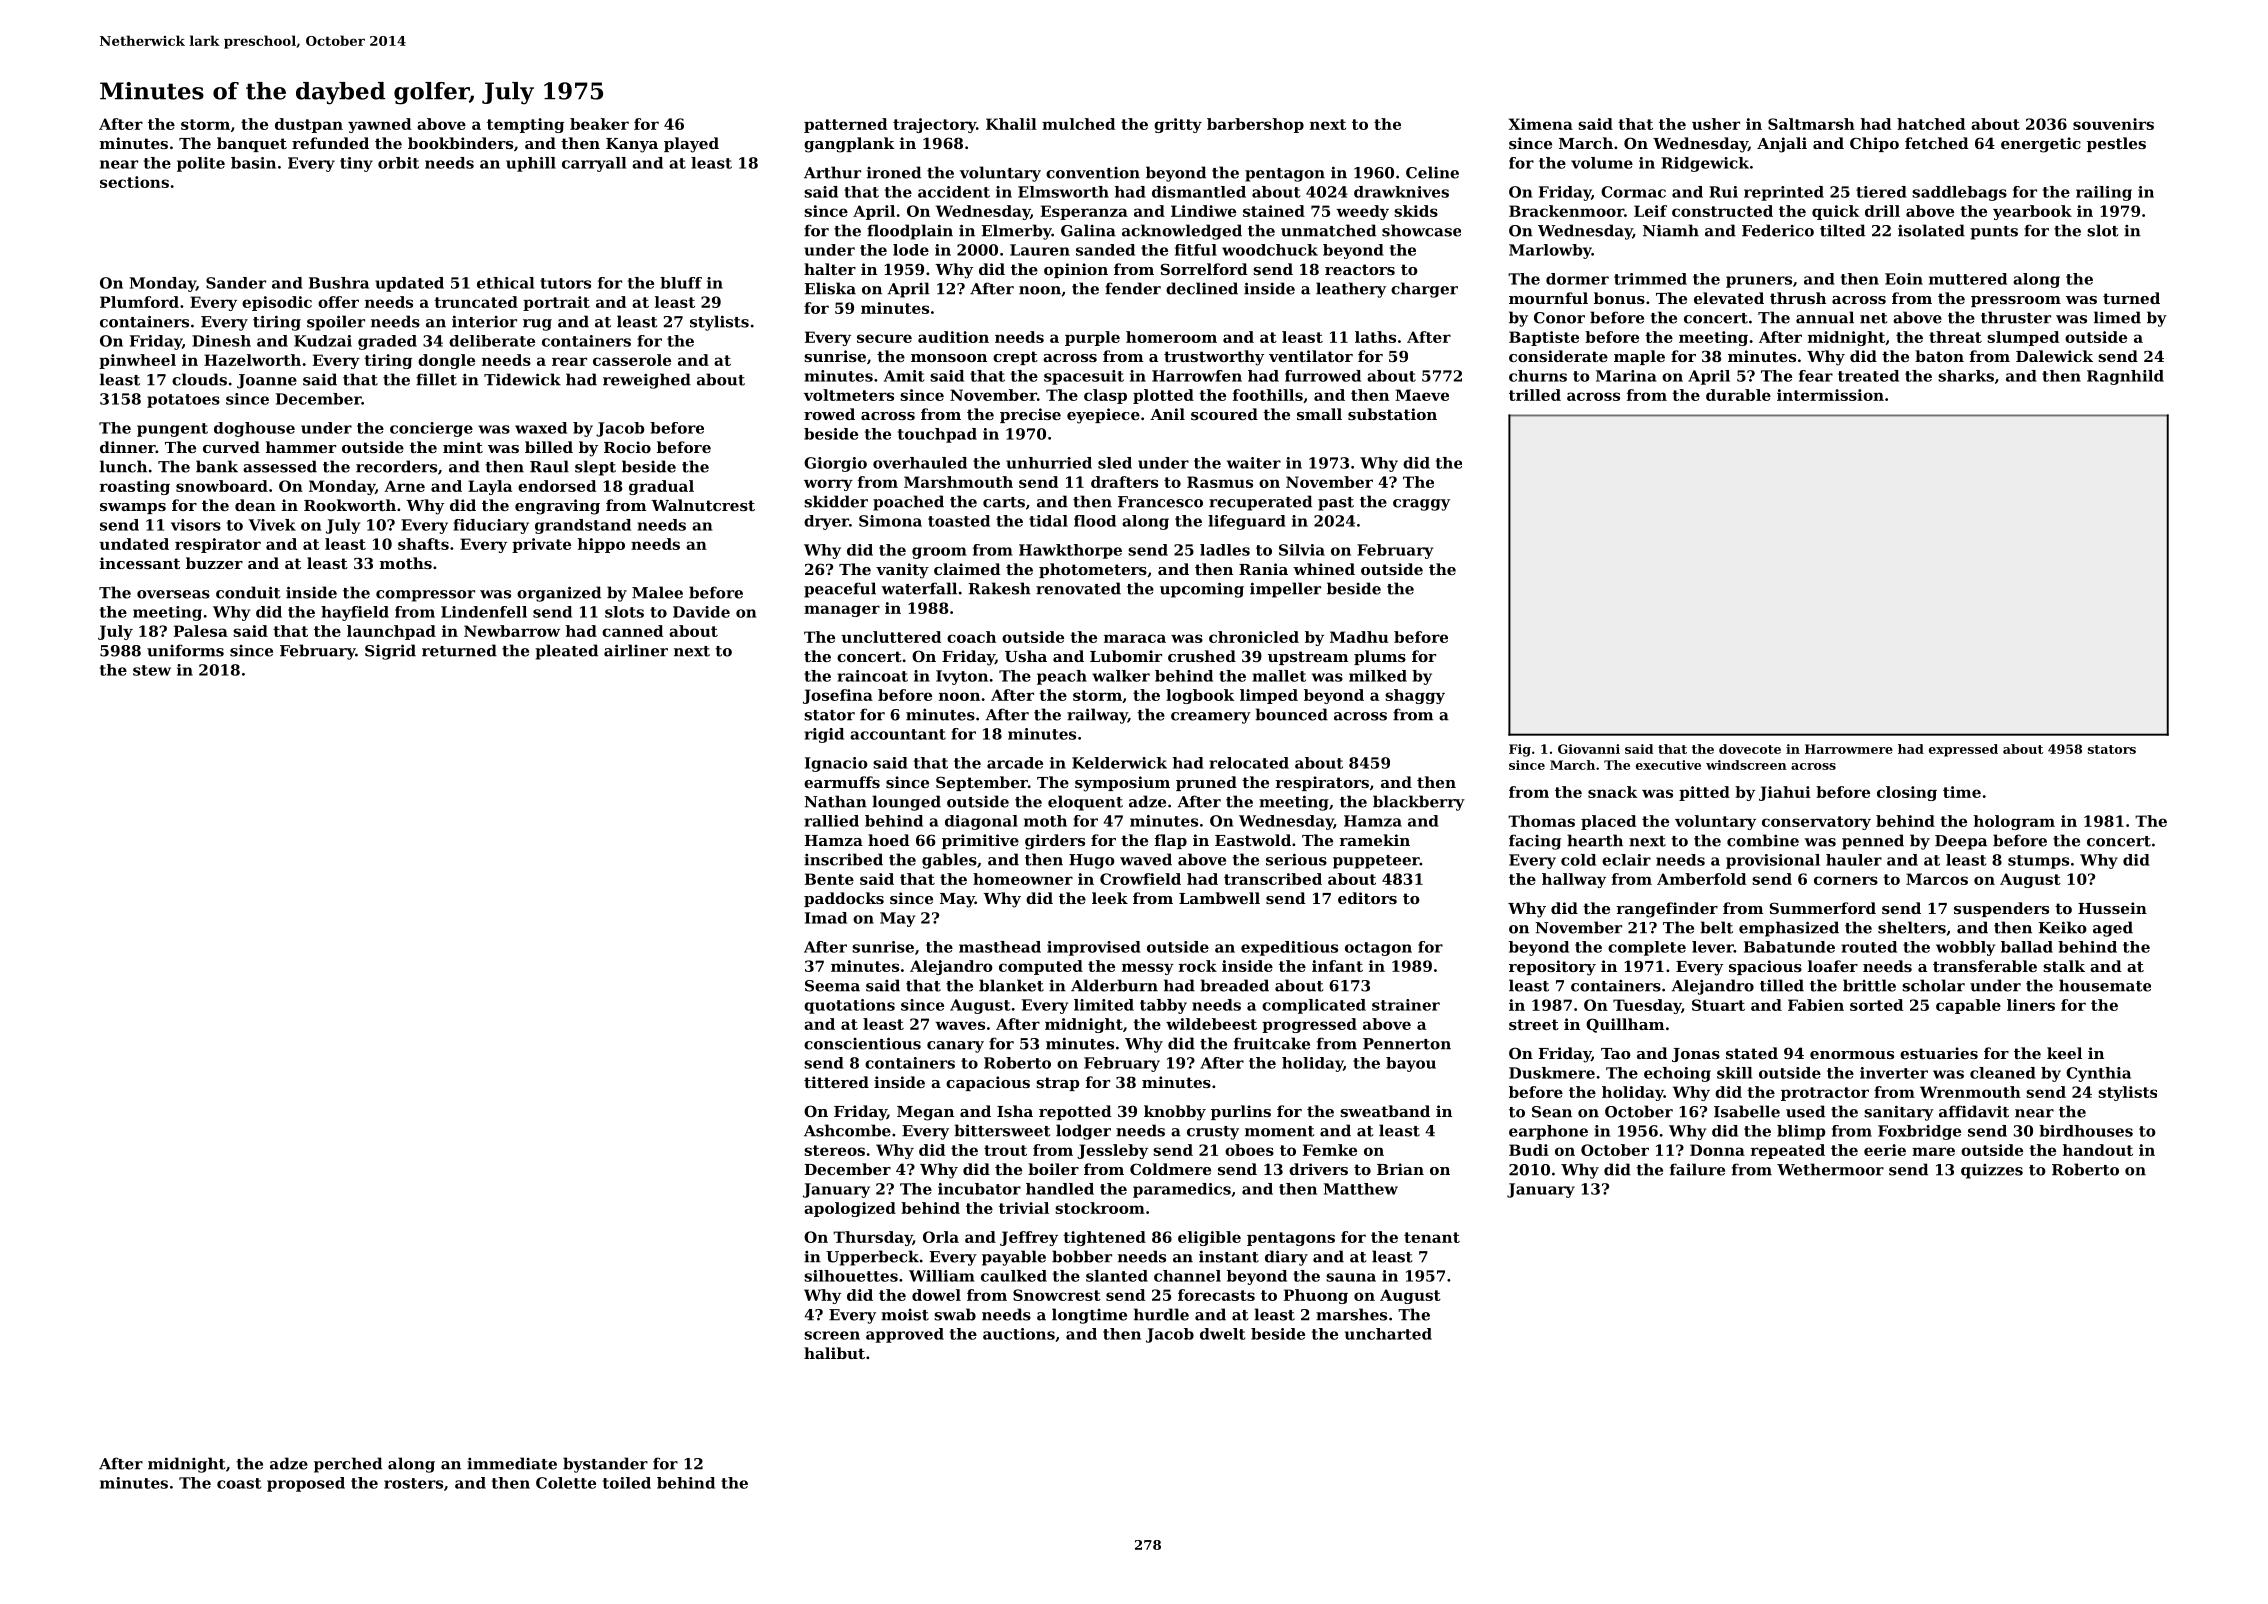 This screenshot has width=2268, height=1604. Describe the element at coordinates (1272, 1043) in the screenshot. I see `fruitcake` at that location.
